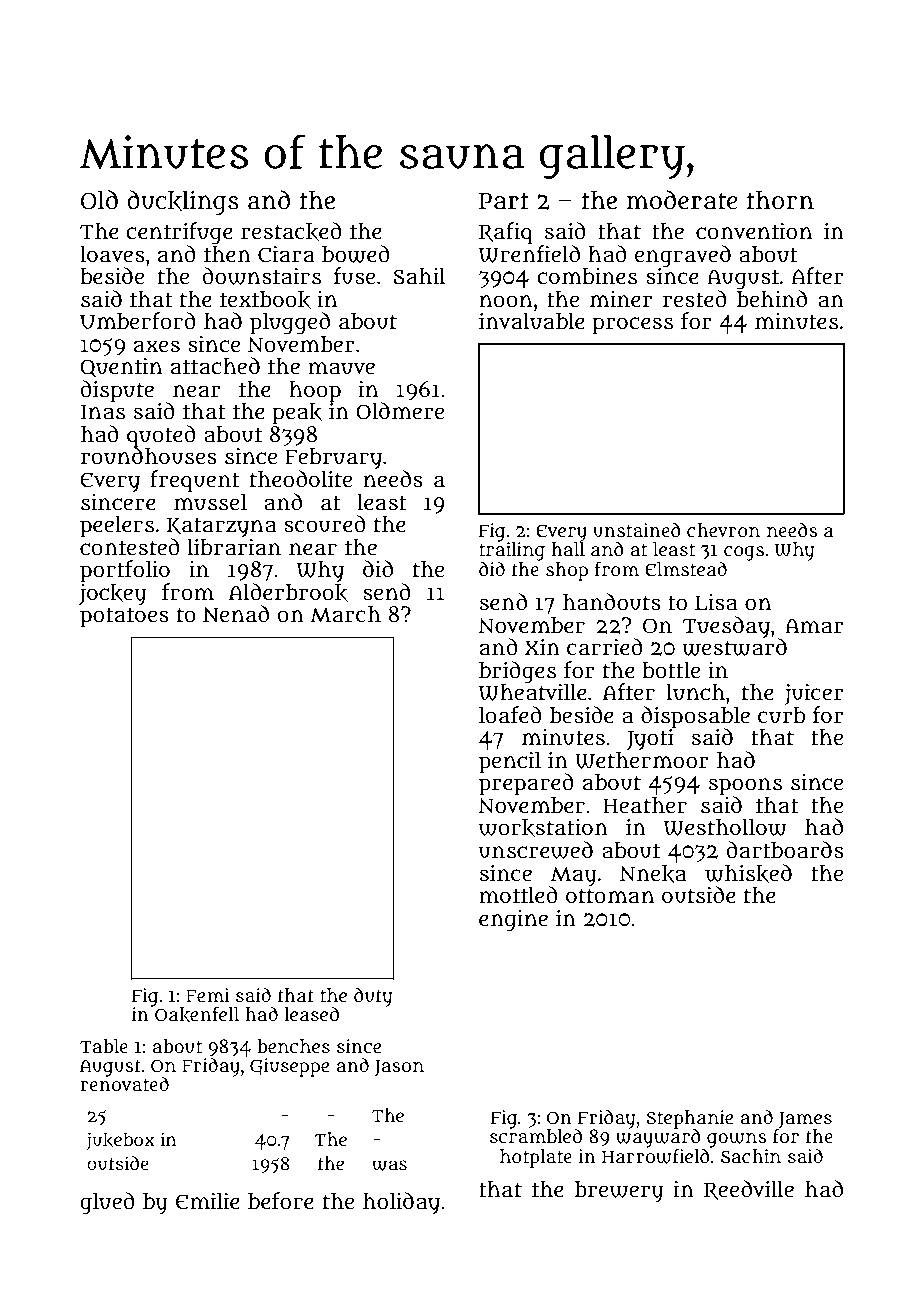  I want to click on bottle, so click(671, 670).
